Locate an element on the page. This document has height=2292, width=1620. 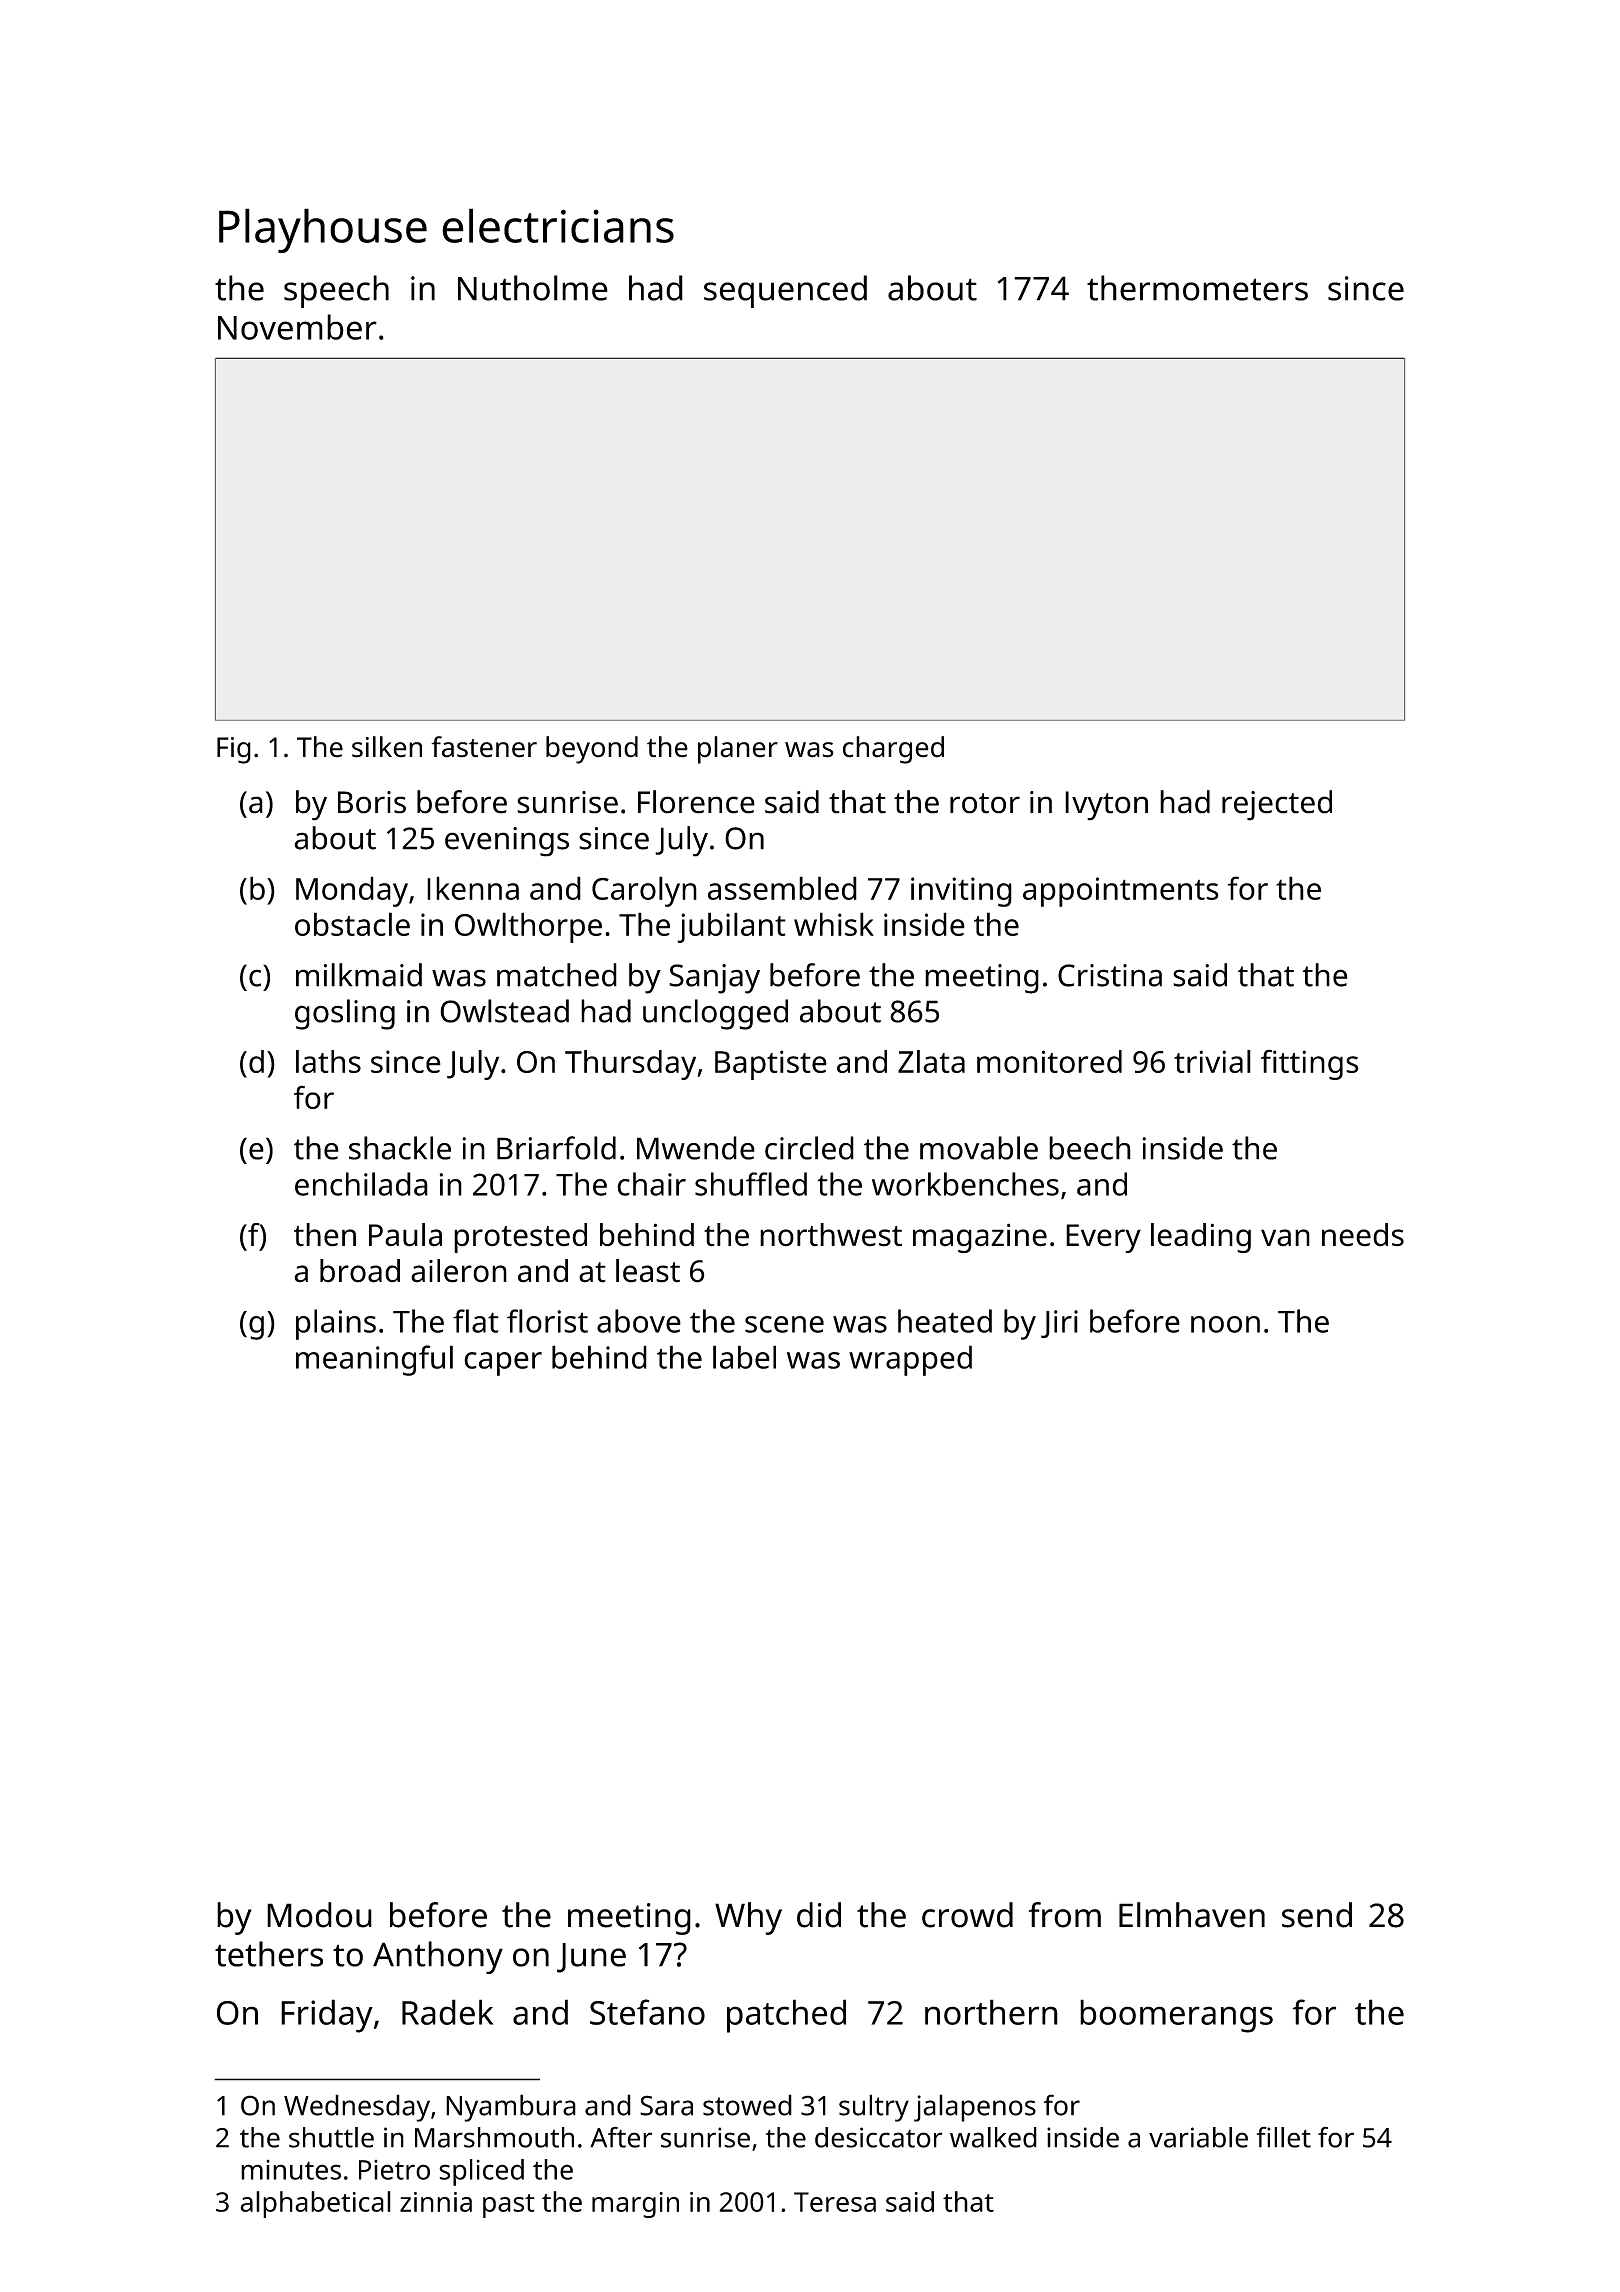
did is located at coordinates (819, 1915).
